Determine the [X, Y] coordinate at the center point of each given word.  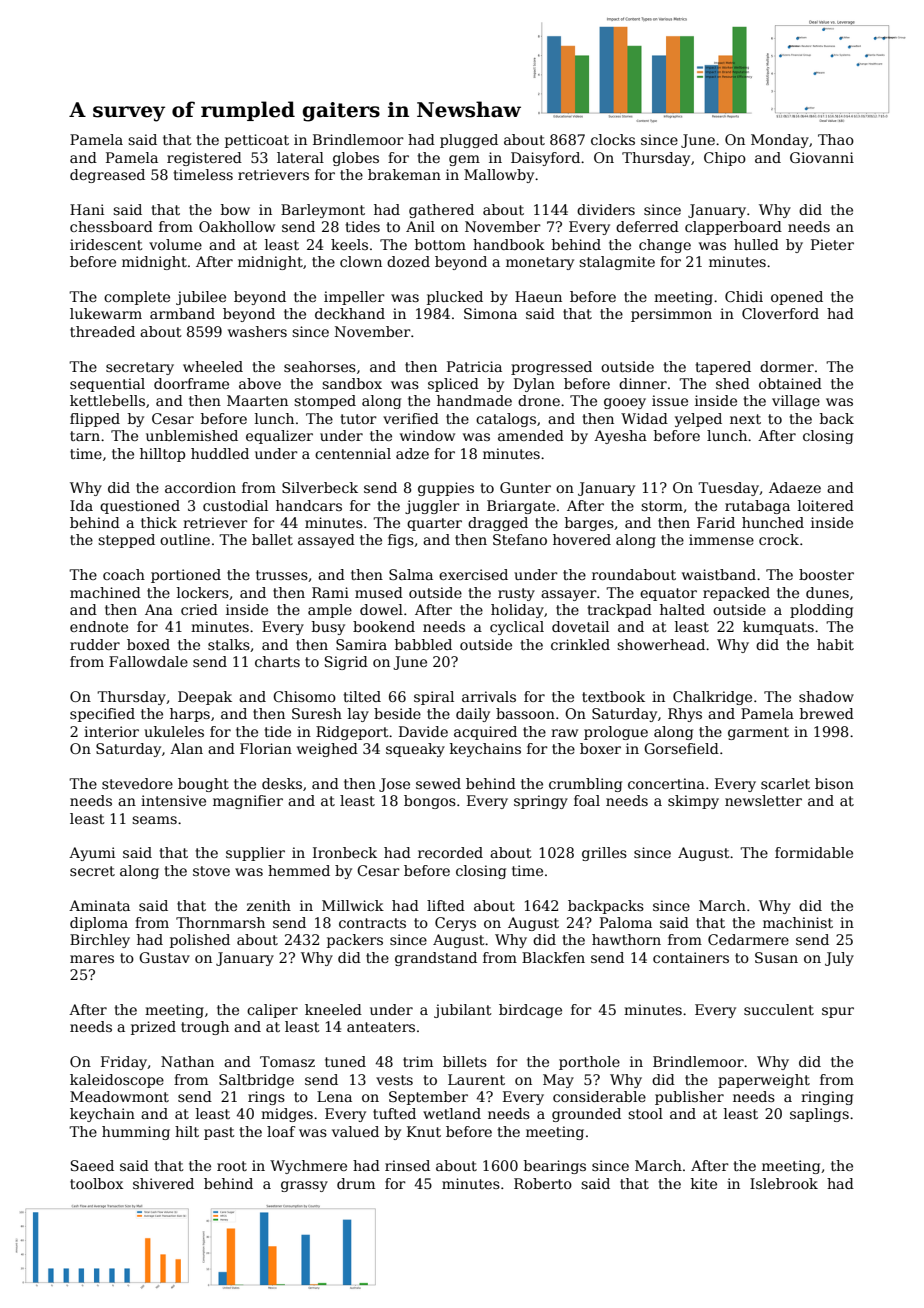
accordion [200, 487]
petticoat [257, 141]
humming [136, 1133]
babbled [423, 644]
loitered [826, 505]
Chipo [725, 159]
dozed [408, 261]
